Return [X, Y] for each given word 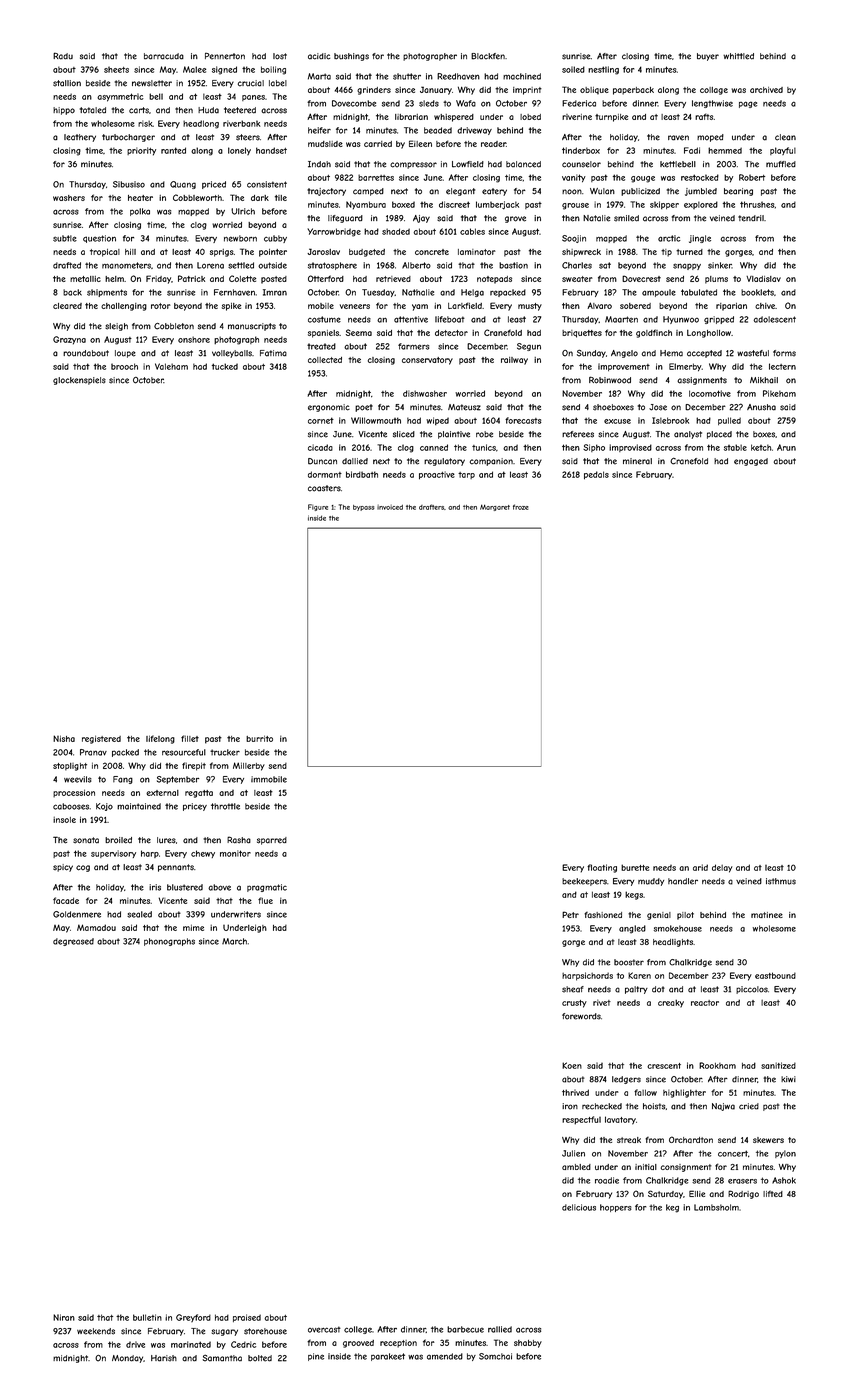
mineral [637, 461]
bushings [351, 57]
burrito [259, 738]
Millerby [249, 766]
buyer [708, 57]
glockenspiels [79, 381]
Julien [573, 1153]
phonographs [169, 942]
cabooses [71, 806]
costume [324, 319]
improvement [624, 367]
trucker [225, 752]
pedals [596, 475]
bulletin [147, 1317]
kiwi [788, 1079]
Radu [63, 56]
